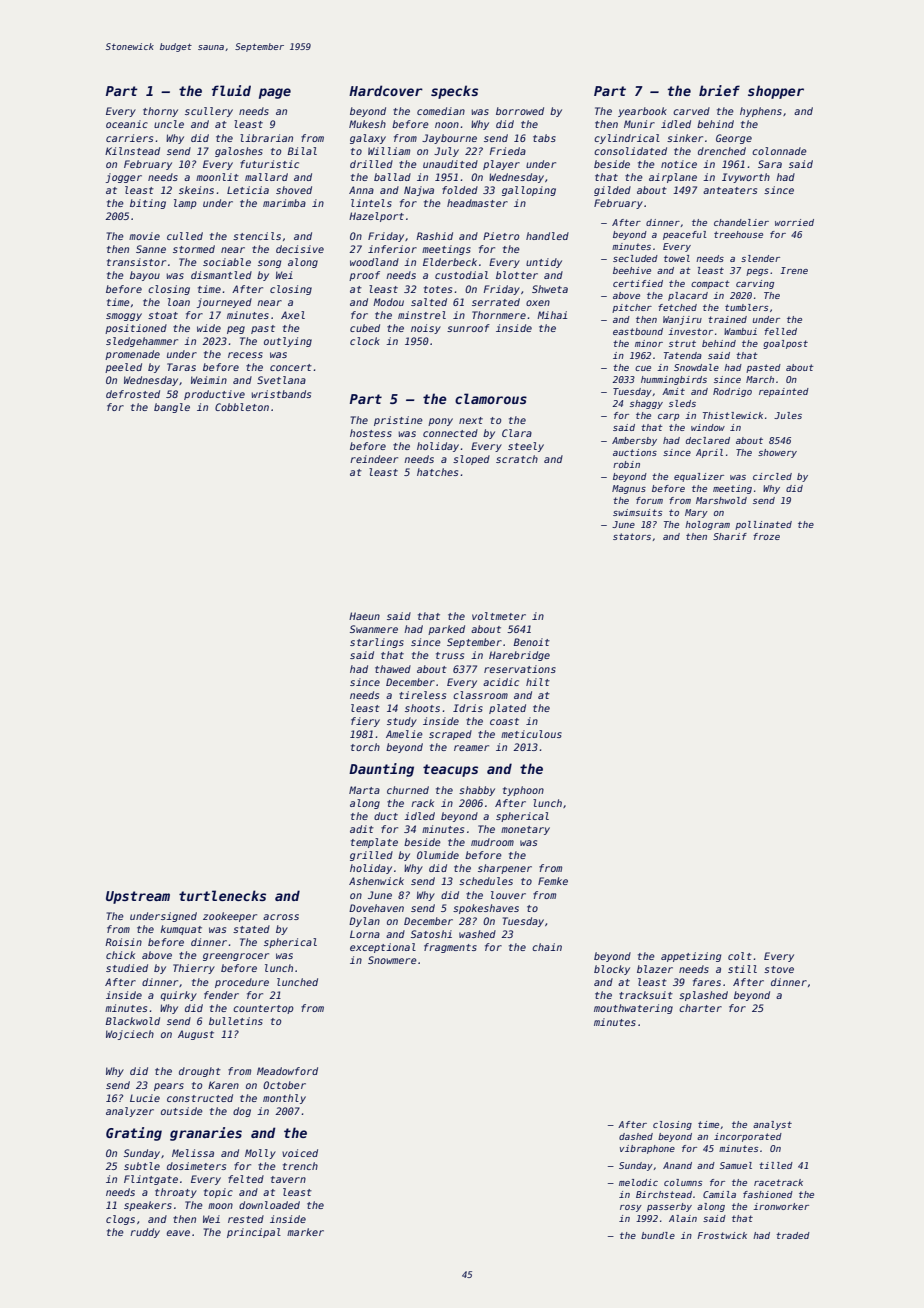  Describe the element at coordinates (763, 525) in the screenshot. I see `pollinated` at that location.
